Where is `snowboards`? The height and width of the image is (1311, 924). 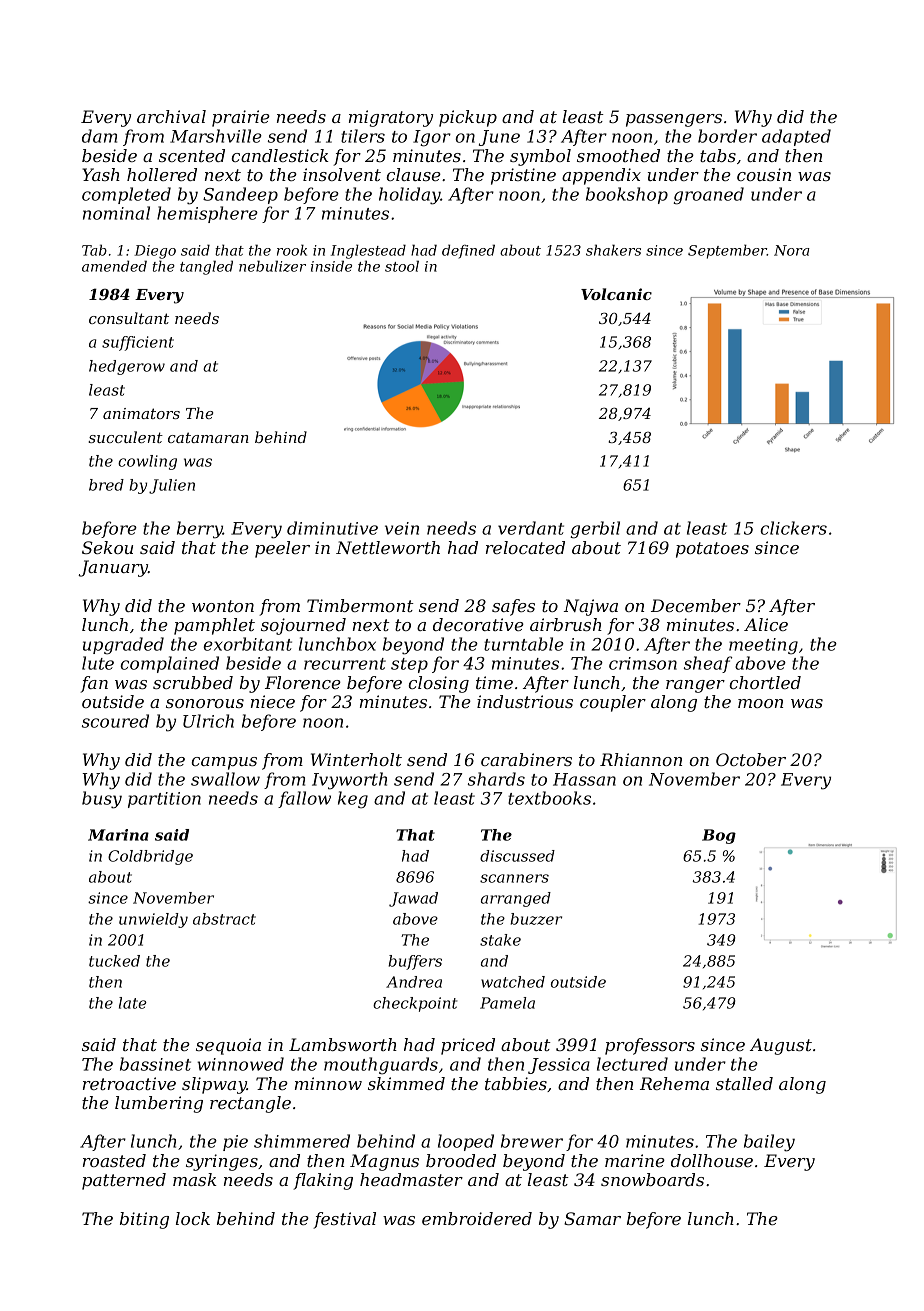 snowboards is located at coordinates (652, 1179).
